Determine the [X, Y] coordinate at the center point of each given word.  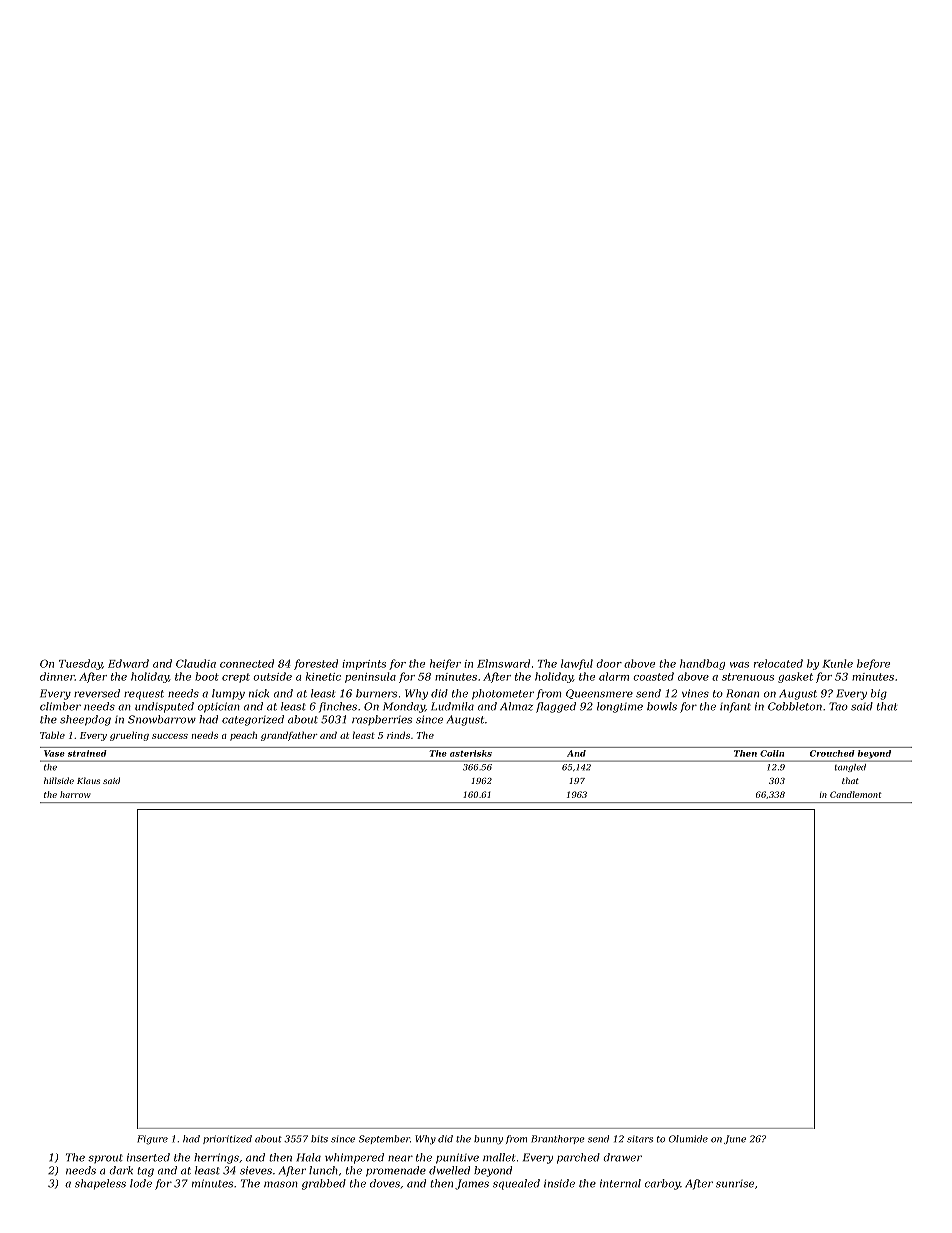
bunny [488, 1140]
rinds [398, 735]
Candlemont [856, 794]
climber [60, 706]
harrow [75, 794]
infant [735, 707]
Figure [152, 1140]
